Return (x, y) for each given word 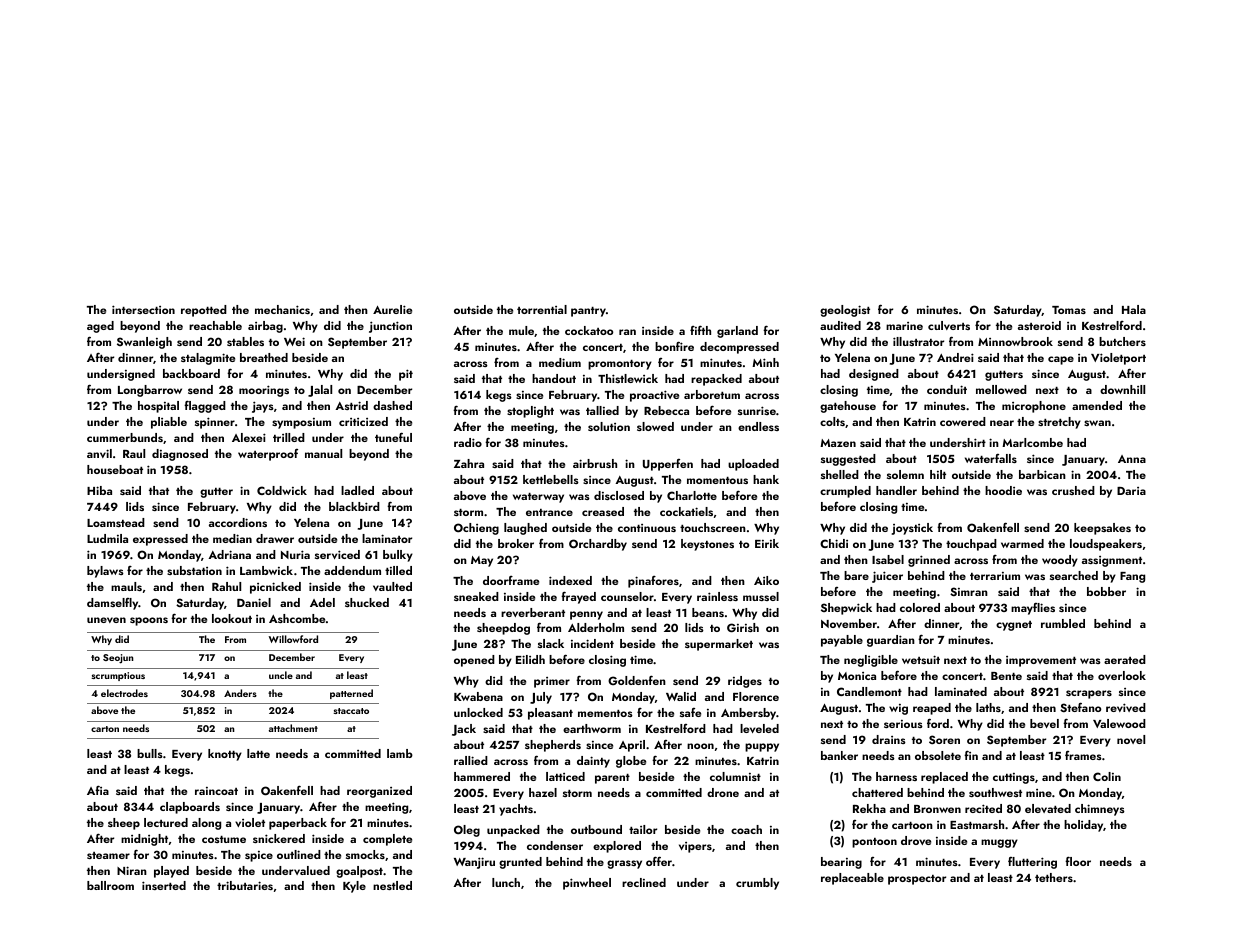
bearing (841, 863)
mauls (126, 586)
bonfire (674, 346)
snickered (279, 838)
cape (1061, 360)
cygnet (1014, 626)
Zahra (469, 463)
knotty (225, 755)
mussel (761, 596)
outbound (596, 829)
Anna (1132, 459)
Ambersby (748, 714)
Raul (134, 453)
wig (898, 709)
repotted (204, 311)
